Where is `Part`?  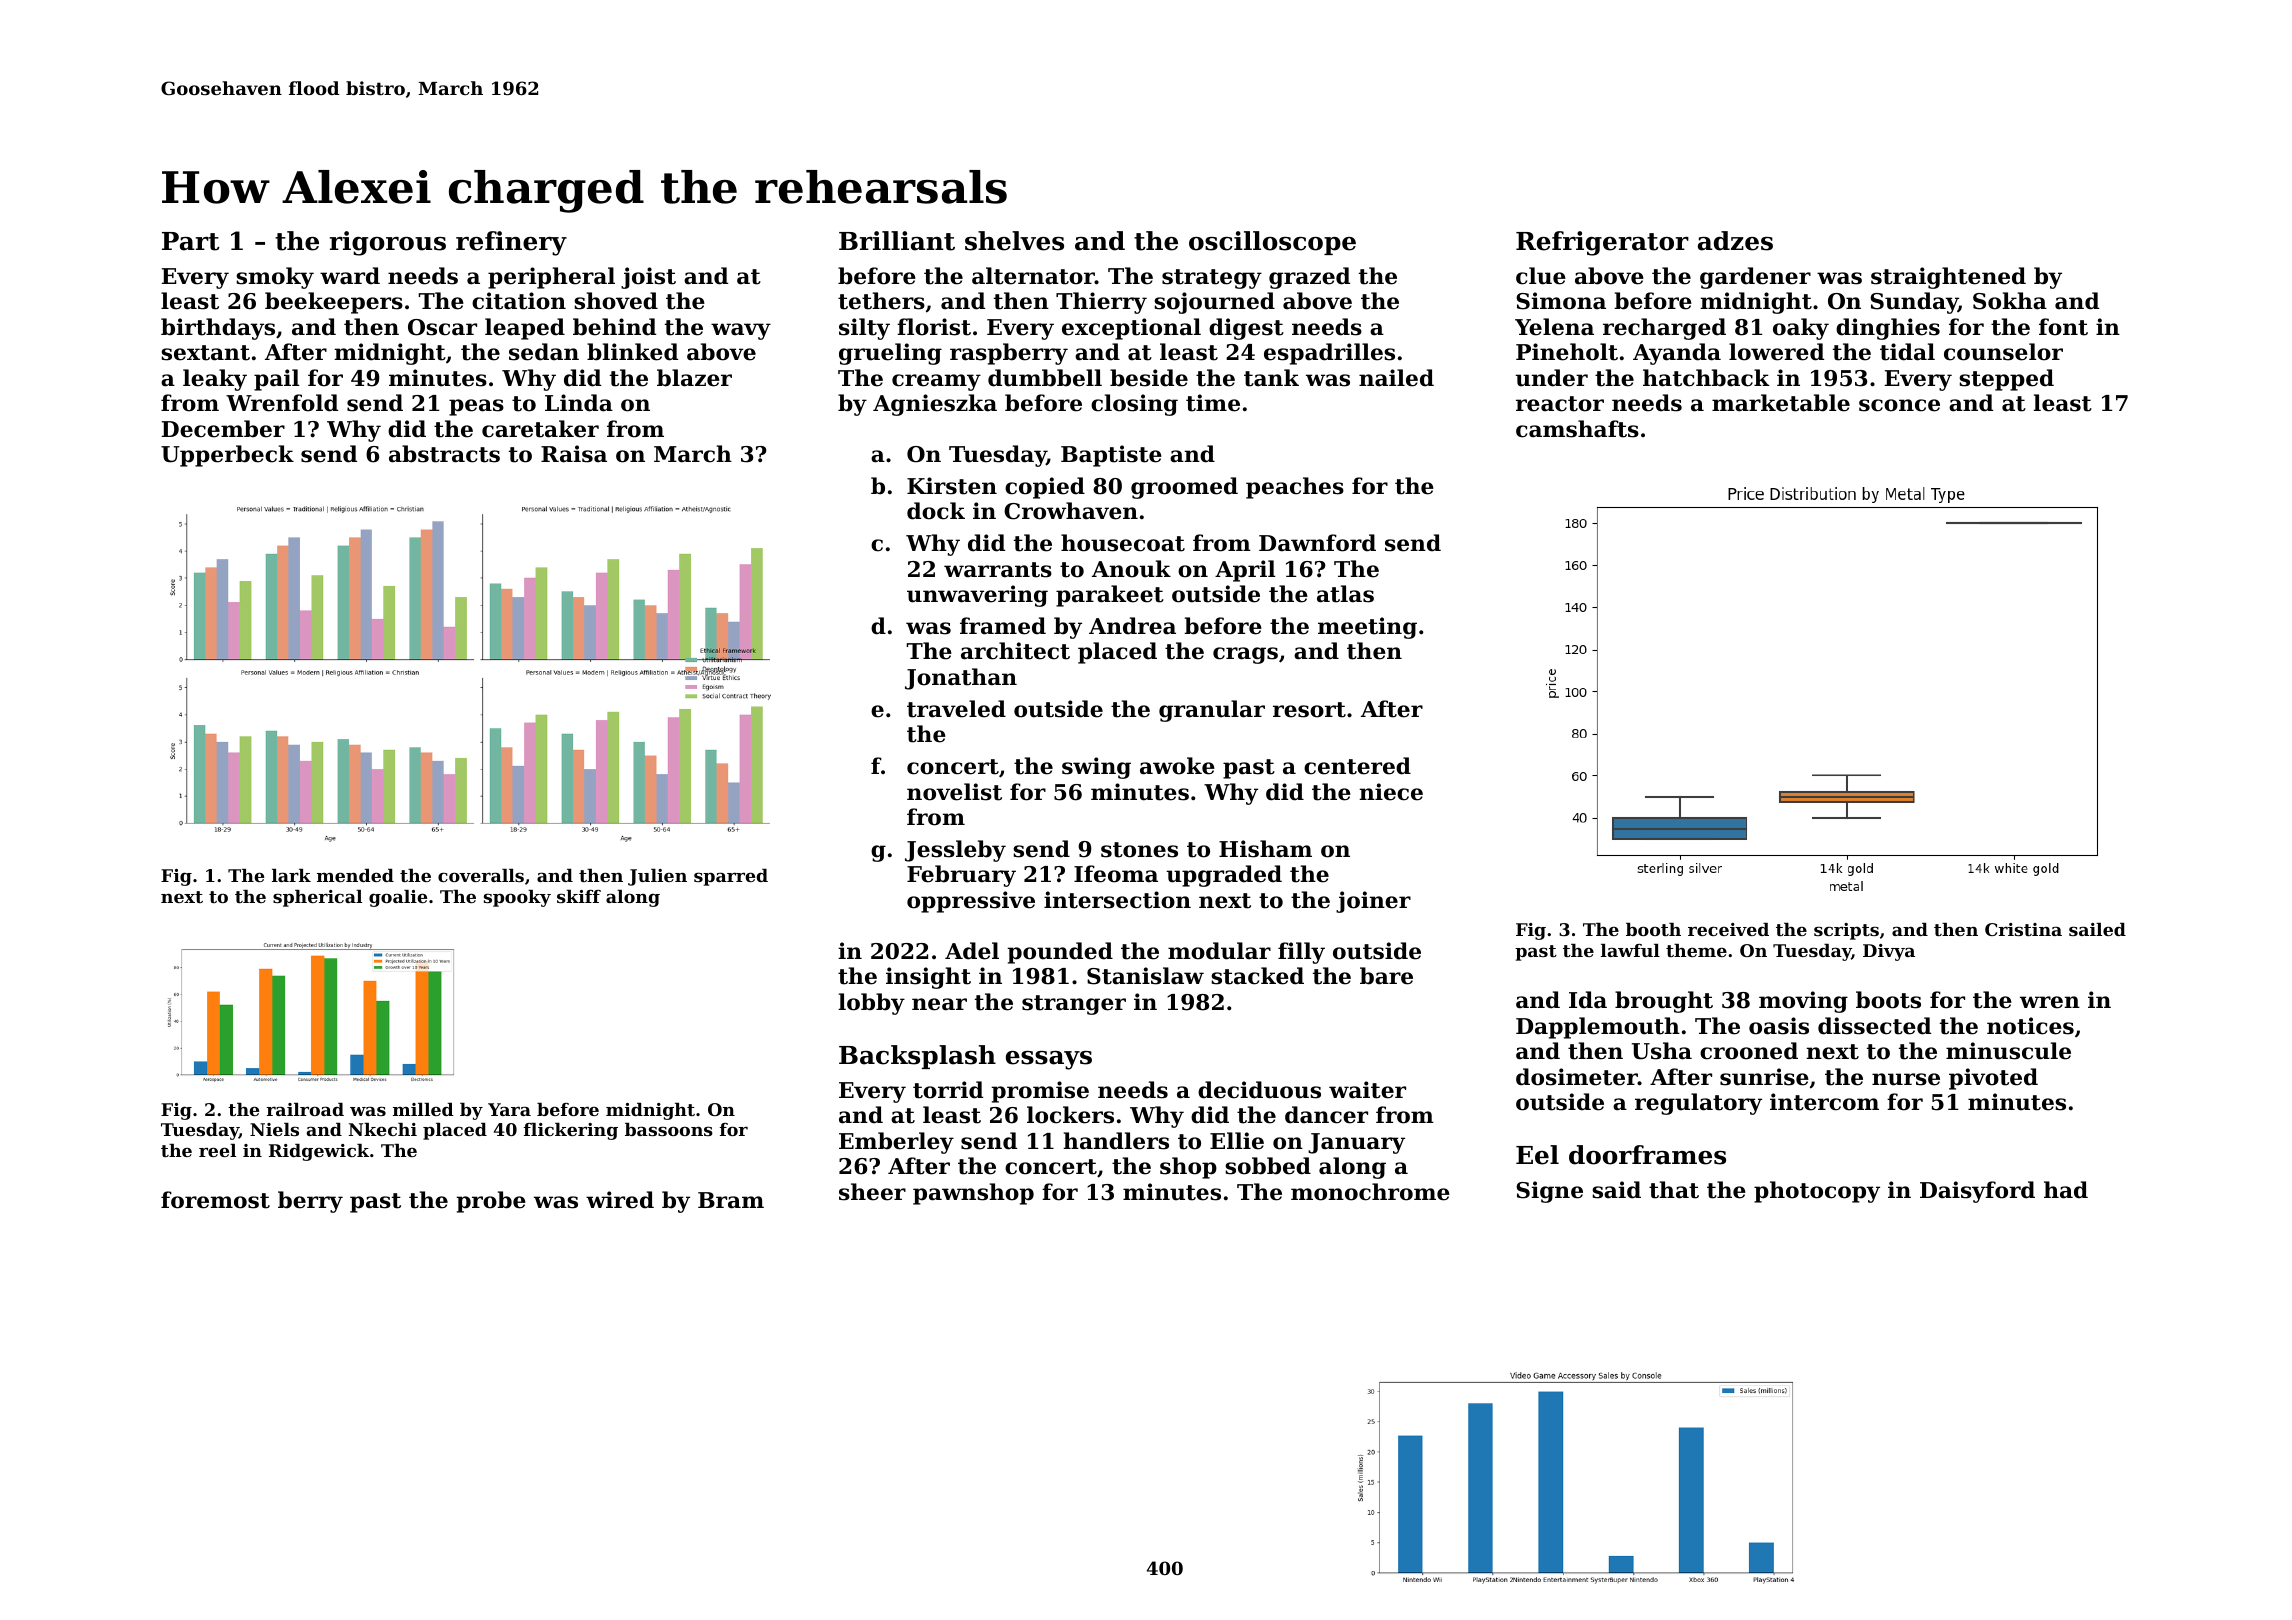 Part is located at coordinates (191, 241).
